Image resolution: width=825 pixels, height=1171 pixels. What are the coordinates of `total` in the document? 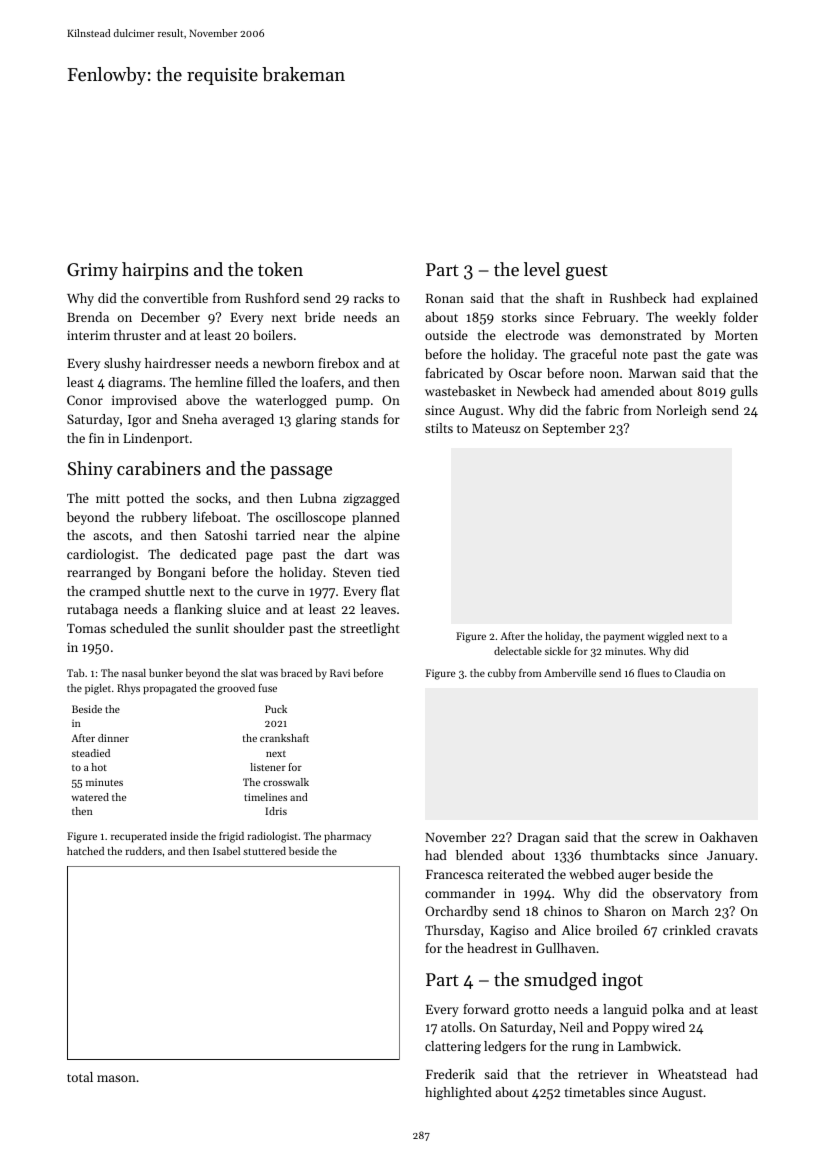 It's located at (80, 1077).
